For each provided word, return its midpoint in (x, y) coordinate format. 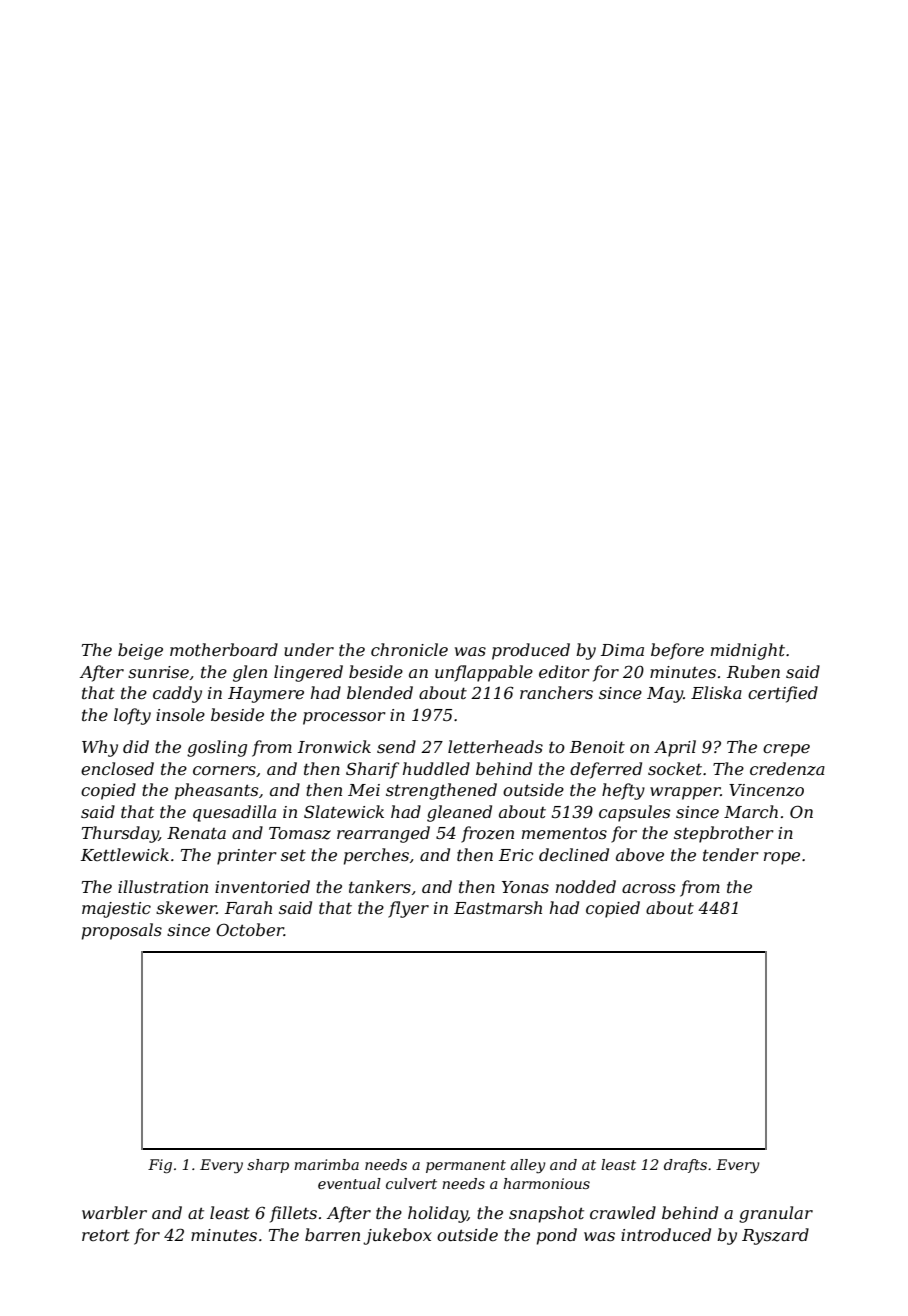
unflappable (484, 673)
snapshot (546, 1214)
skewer (186, 907)
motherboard (224, 649)
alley (528, 1166)
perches (376, 856)
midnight (748, 651)
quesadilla (234, 813)
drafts (685, 1166)
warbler (114, 1212)
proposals (122, 931)
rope (782, 858)
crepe (786, 750)
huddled (436, 768)
